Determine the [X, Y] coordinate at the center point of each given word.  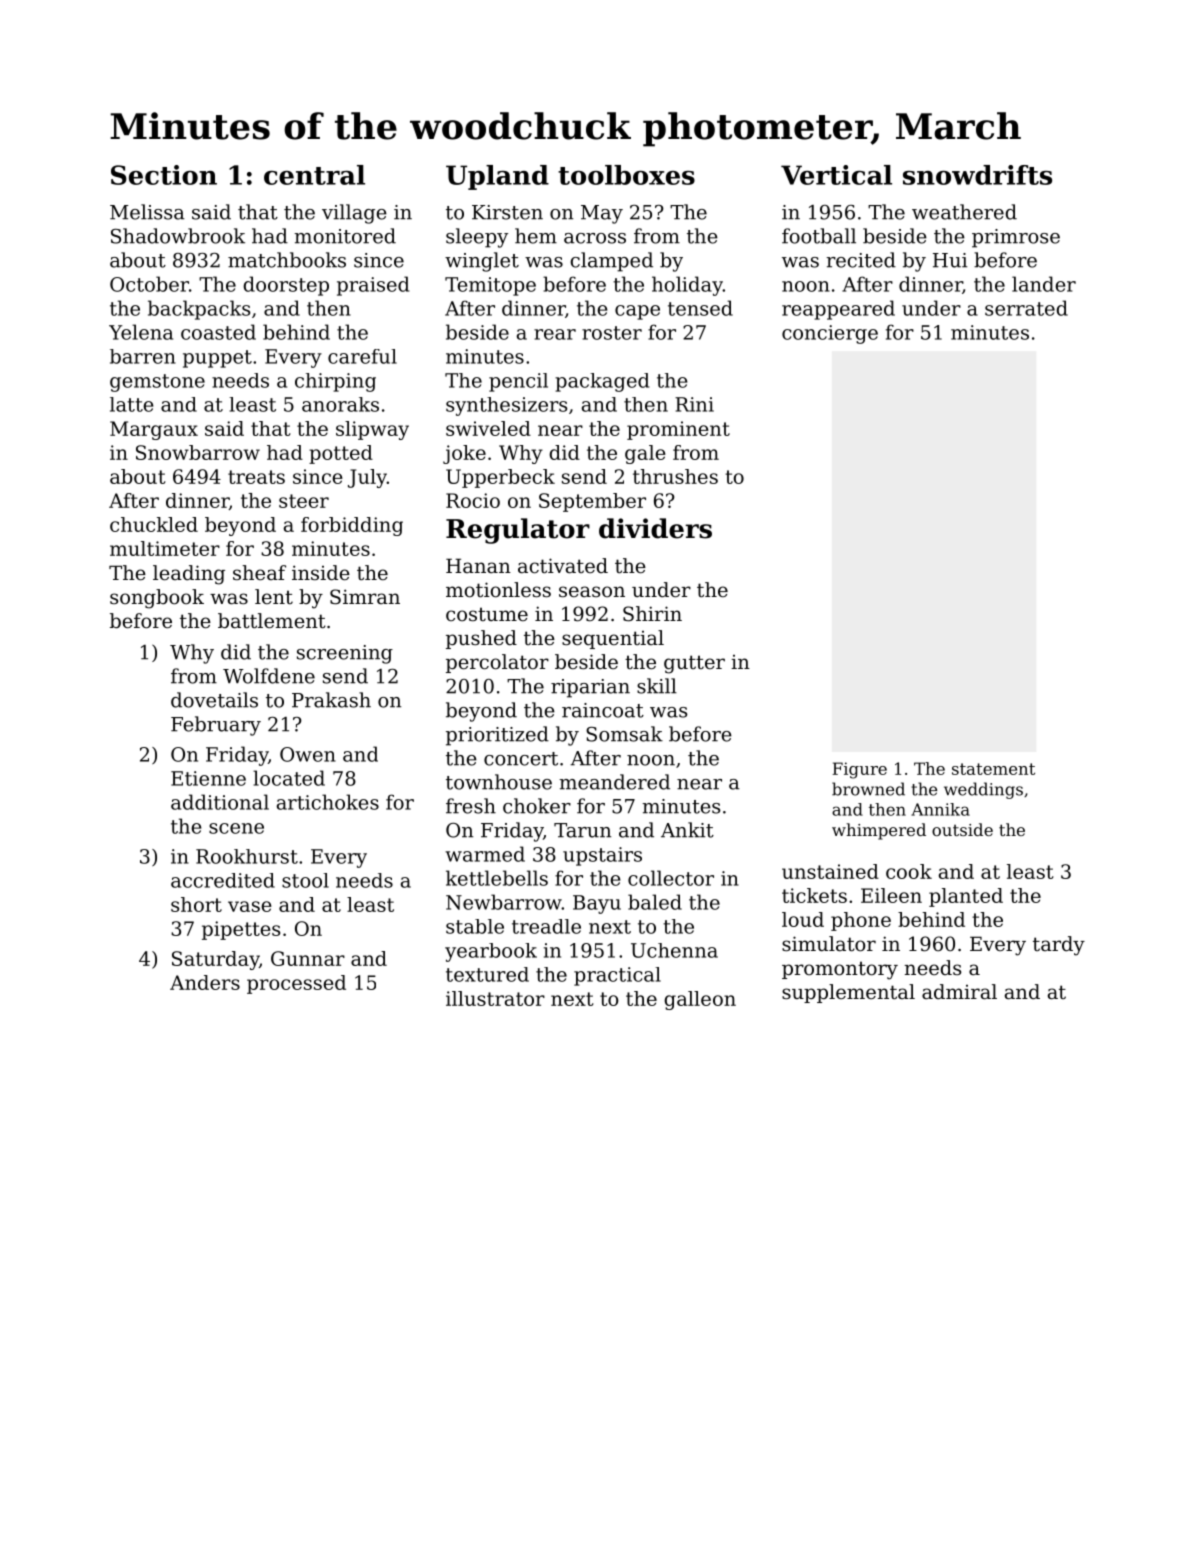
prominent [678, 430]
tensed [700, 308]
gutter [694, 664]
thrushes [675, 476]
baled [655, 902]
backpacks [199, 310]
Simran [365, 597]
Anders [205, 982]
